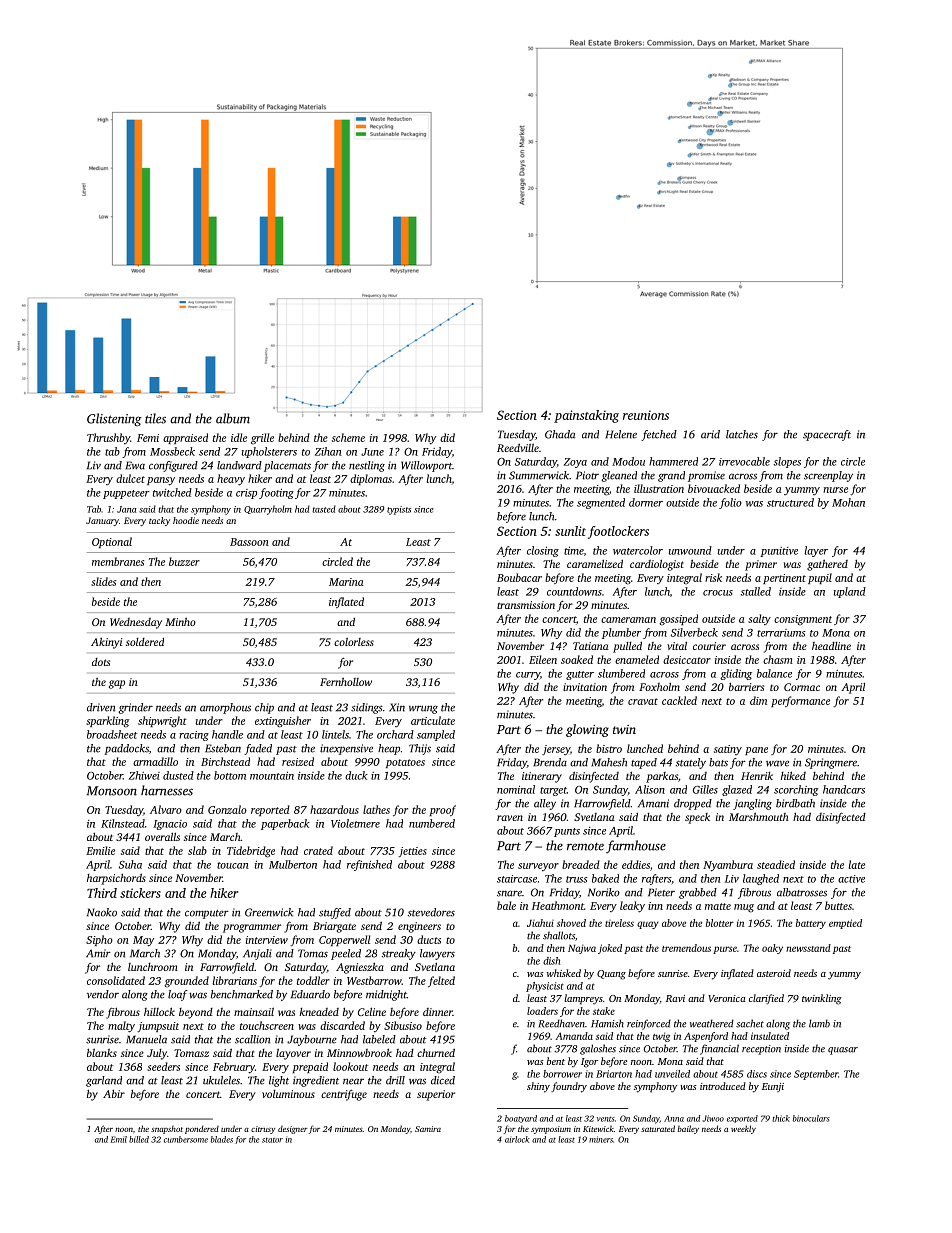  I want to click on Jana, so click(126, 509).
